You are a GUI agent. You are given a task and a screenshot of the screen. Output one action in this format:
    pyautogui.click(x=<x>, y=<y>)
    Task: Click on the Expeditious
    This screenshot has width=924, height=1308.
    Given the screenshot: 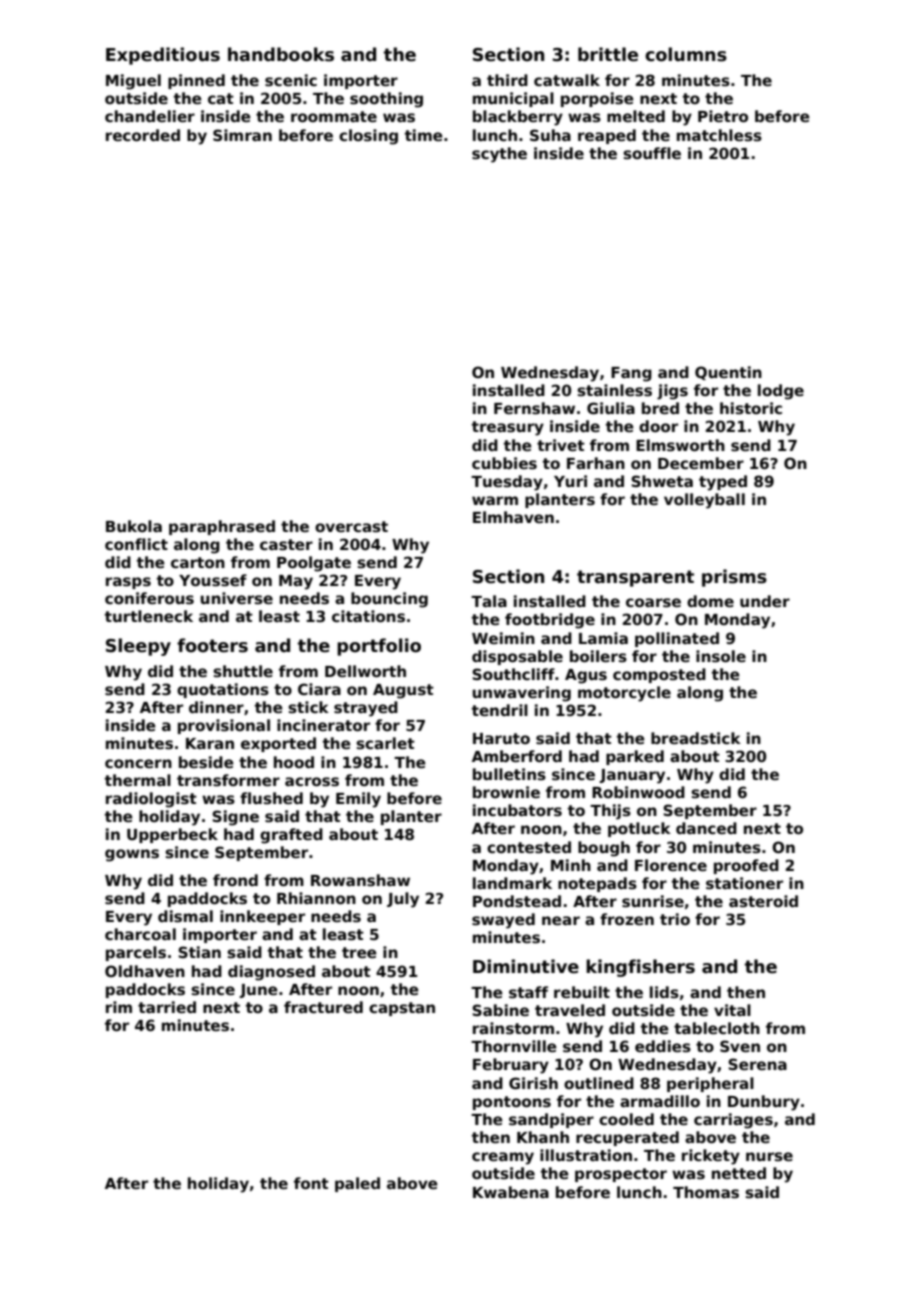 What is the action you would take?
    pyautogui.click(x=163, y=56)
